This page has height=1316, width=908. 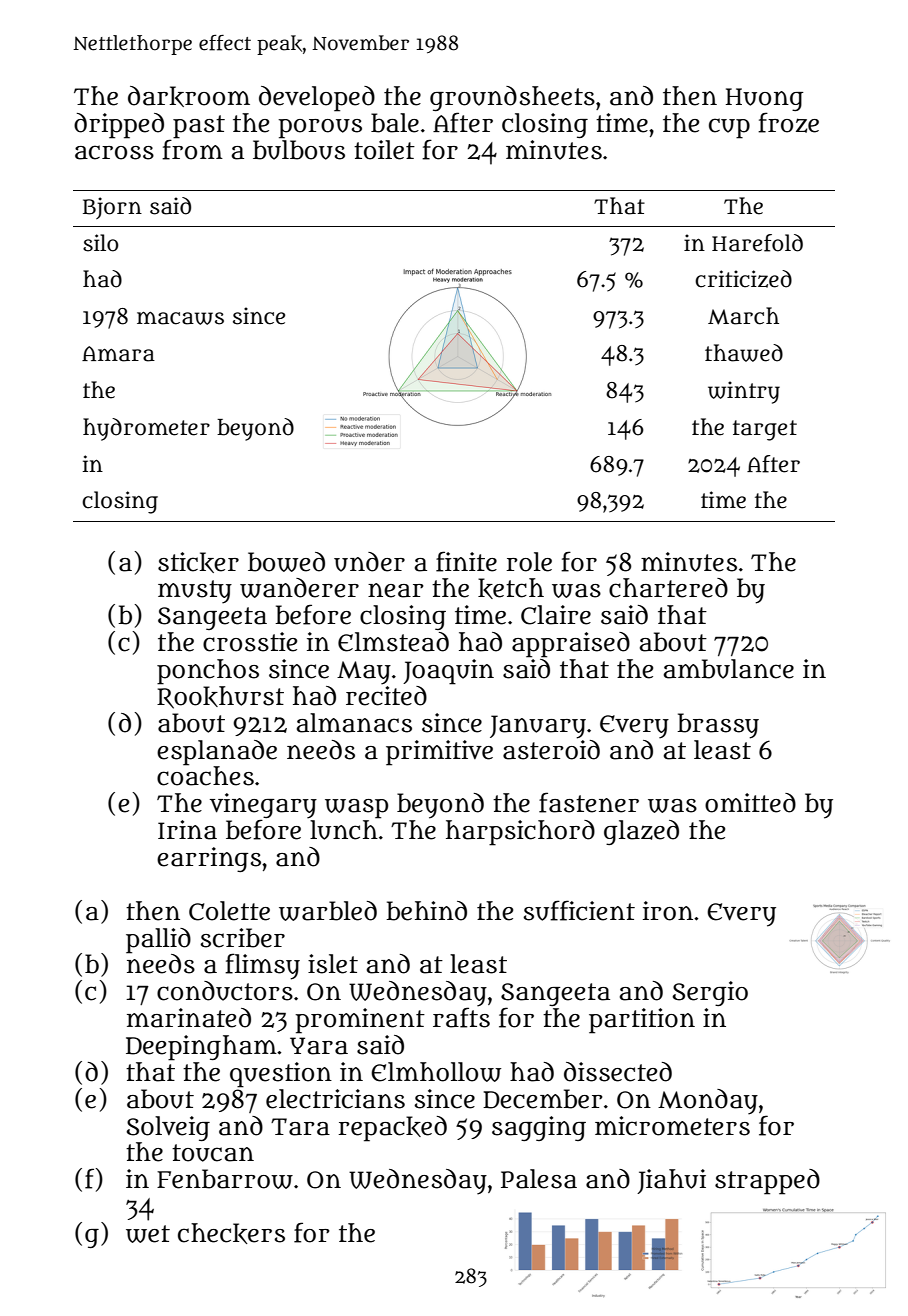 What do you see at coordinates (765, 99) in the page?
I see `Huong` at bounding box center [765, 99].
